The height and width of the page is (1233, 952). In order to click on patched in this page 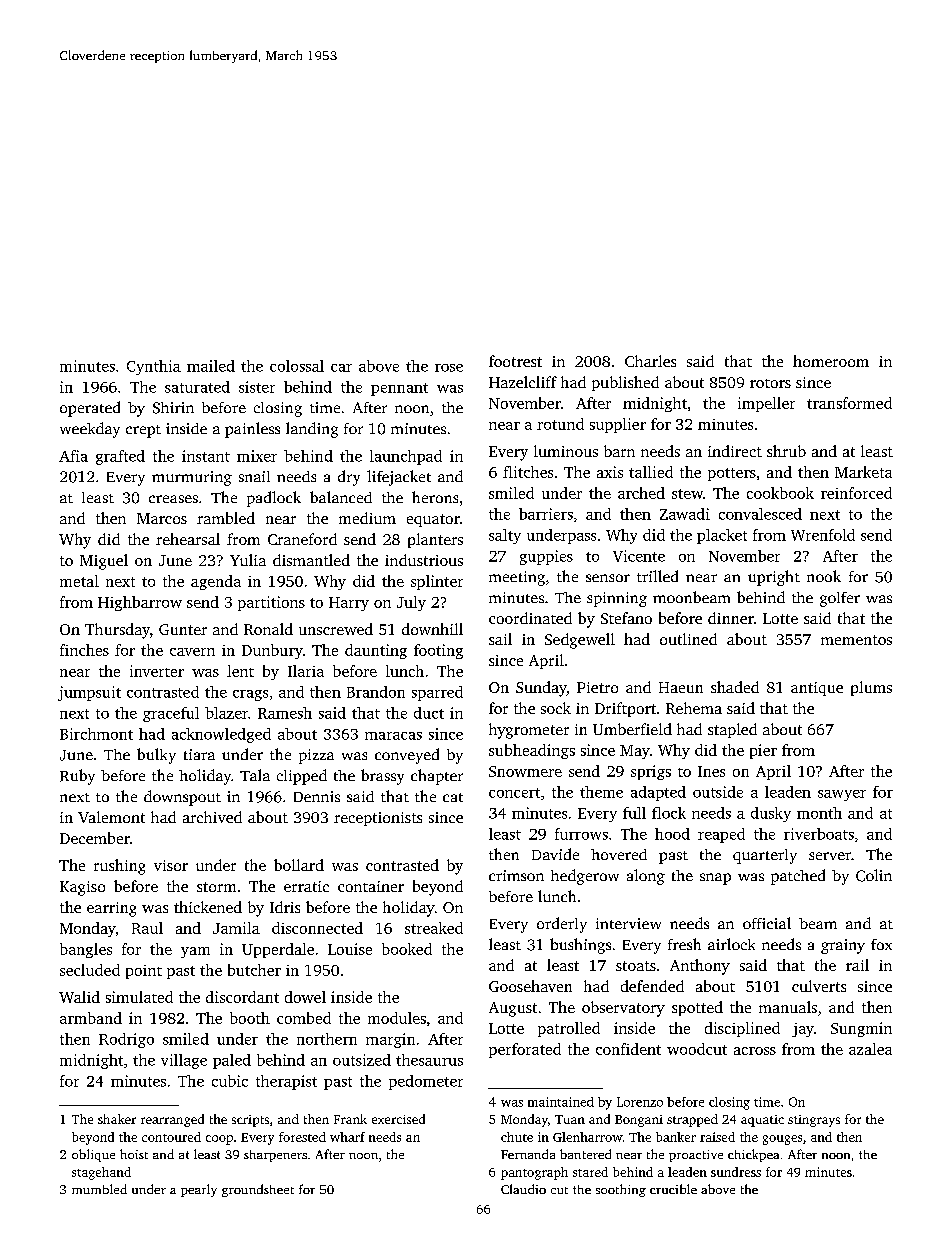, I will do `click(798, 877)`.
